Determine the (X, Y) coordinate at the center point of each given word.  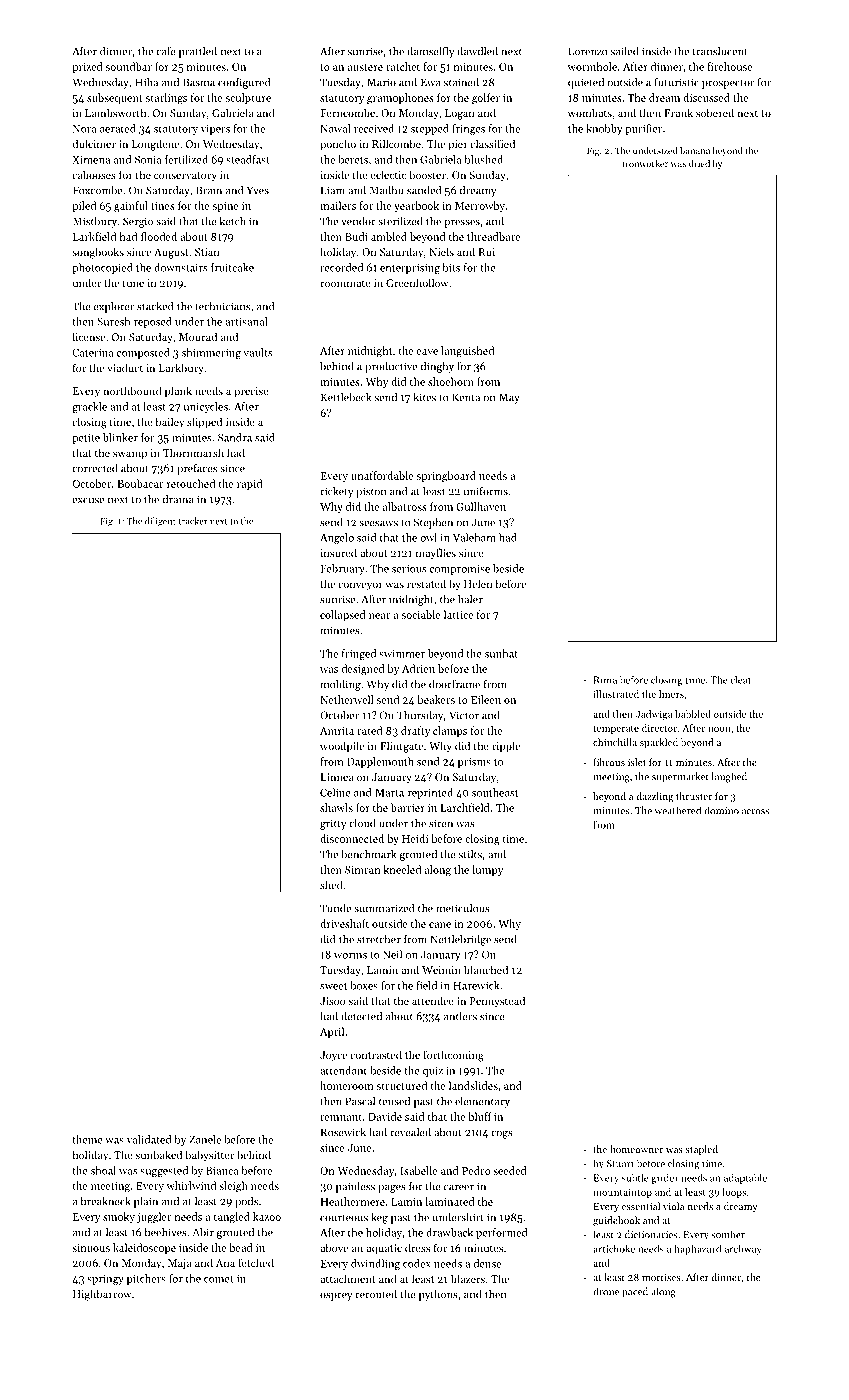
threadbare (493, 236)
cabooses (94, 174)
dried (699, 163)
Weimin (441, 970)
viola (673, 1206)
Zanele (205, 1139)
